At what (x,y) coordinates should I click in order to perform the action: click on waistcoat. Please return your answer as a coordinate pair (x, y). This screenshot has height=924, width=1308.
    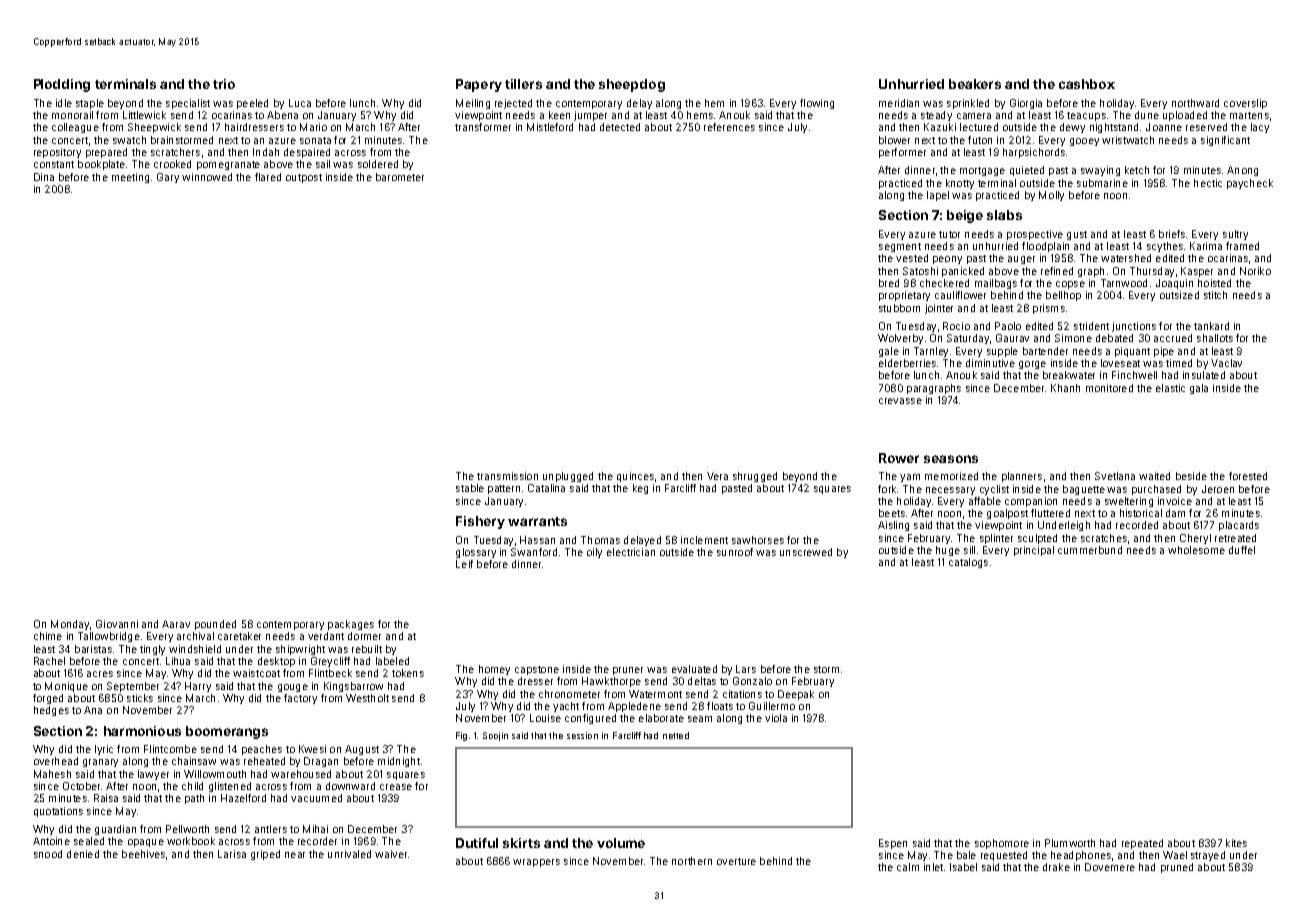
    Looking at the image, I should click on (256, 673).
